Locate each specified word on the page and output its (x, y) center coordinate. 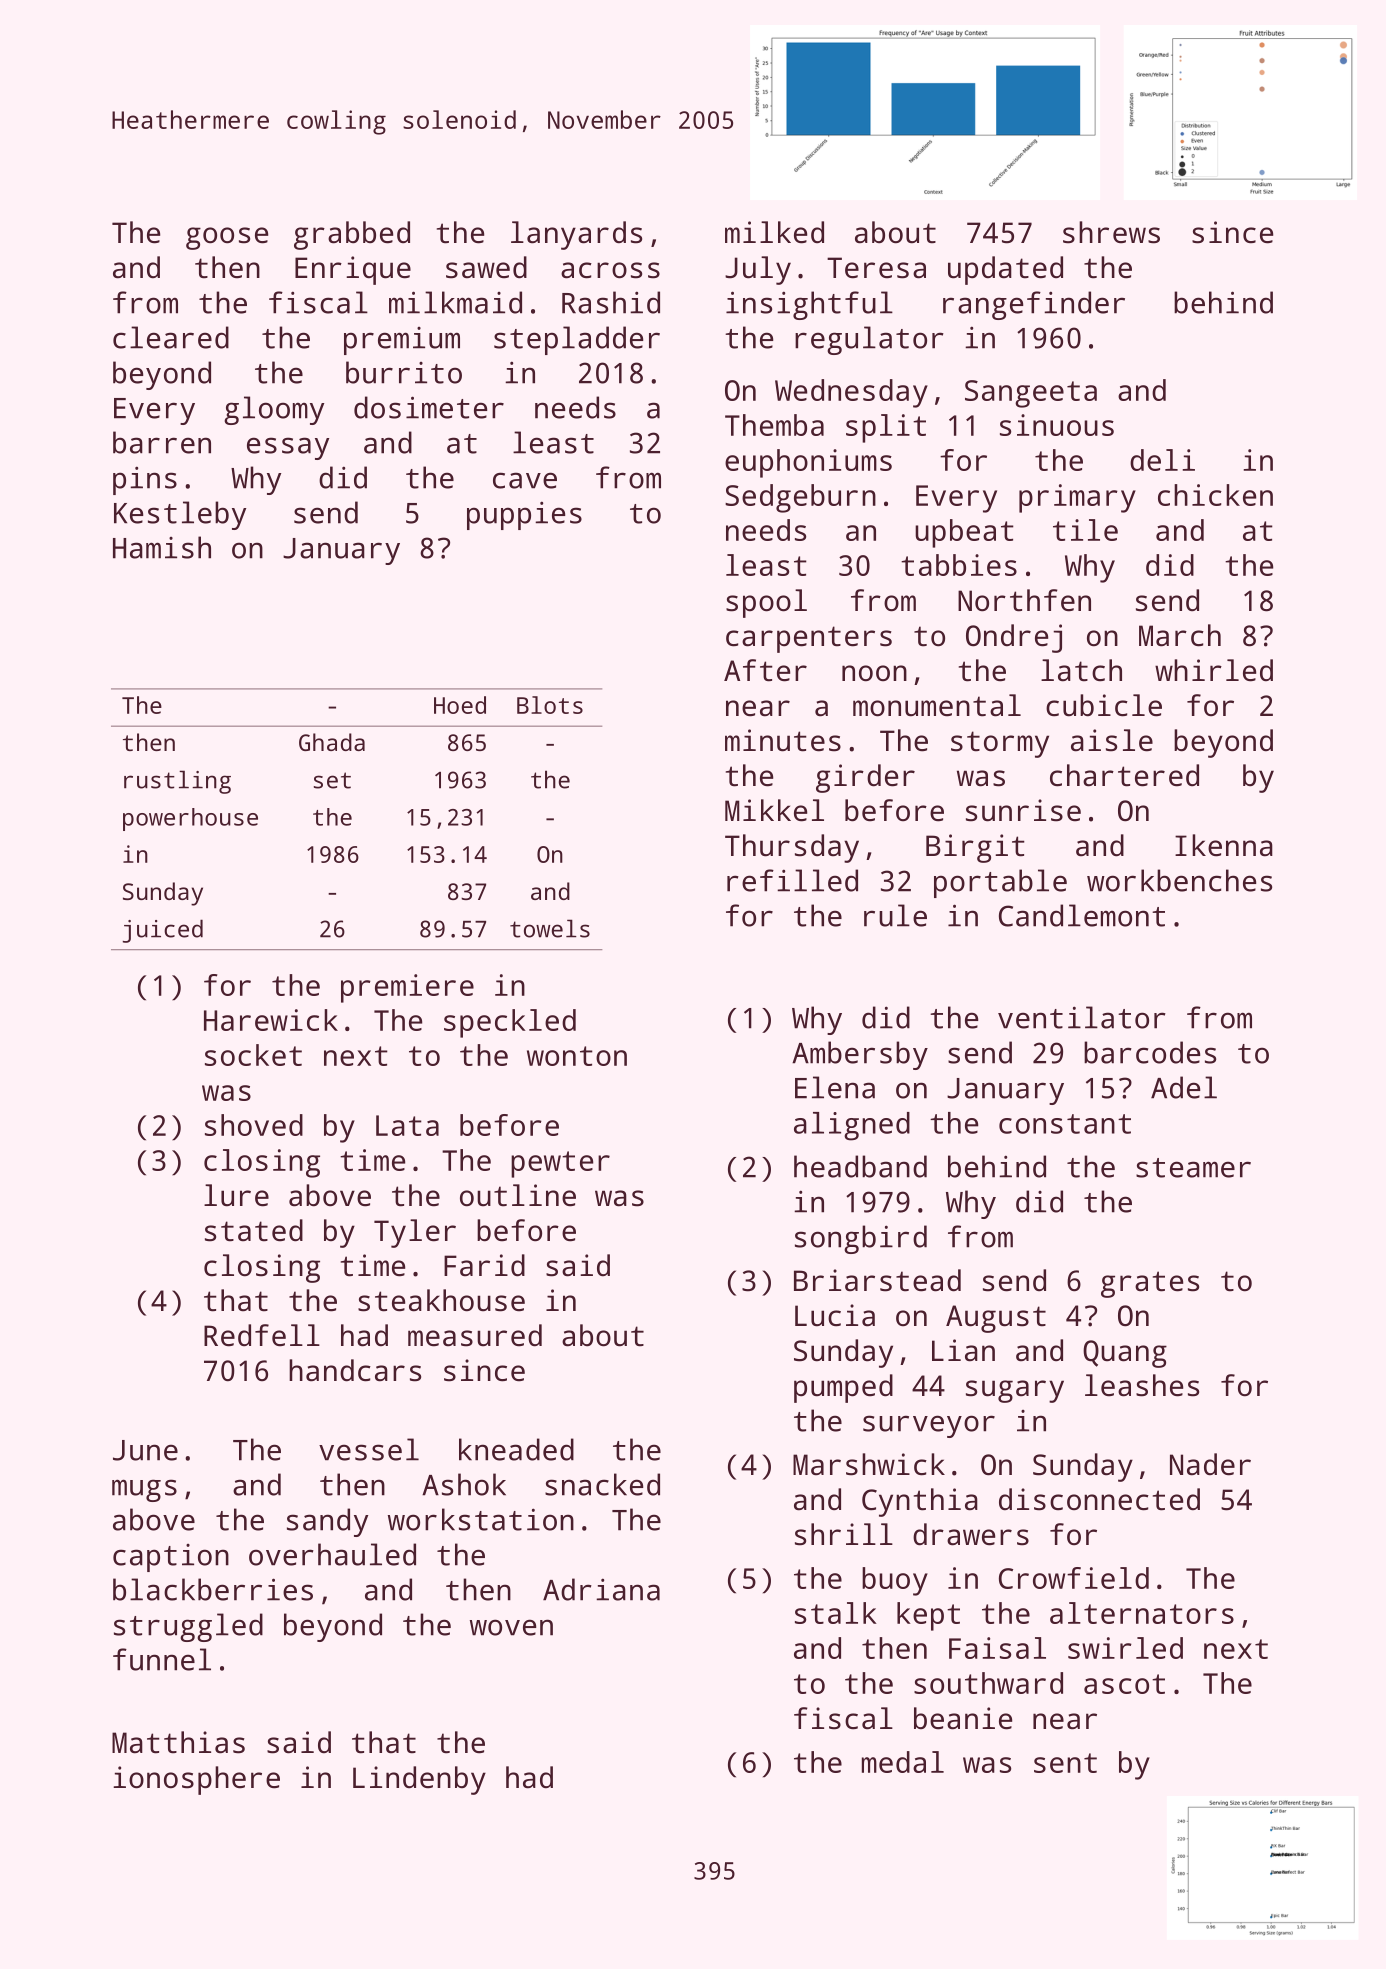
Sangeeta (1031, 394)
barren (162, 442)
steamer (1193, 1168)
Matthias (178, 1742)
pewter (560, 1164)
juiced (163, 931)
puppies (524, 515)
